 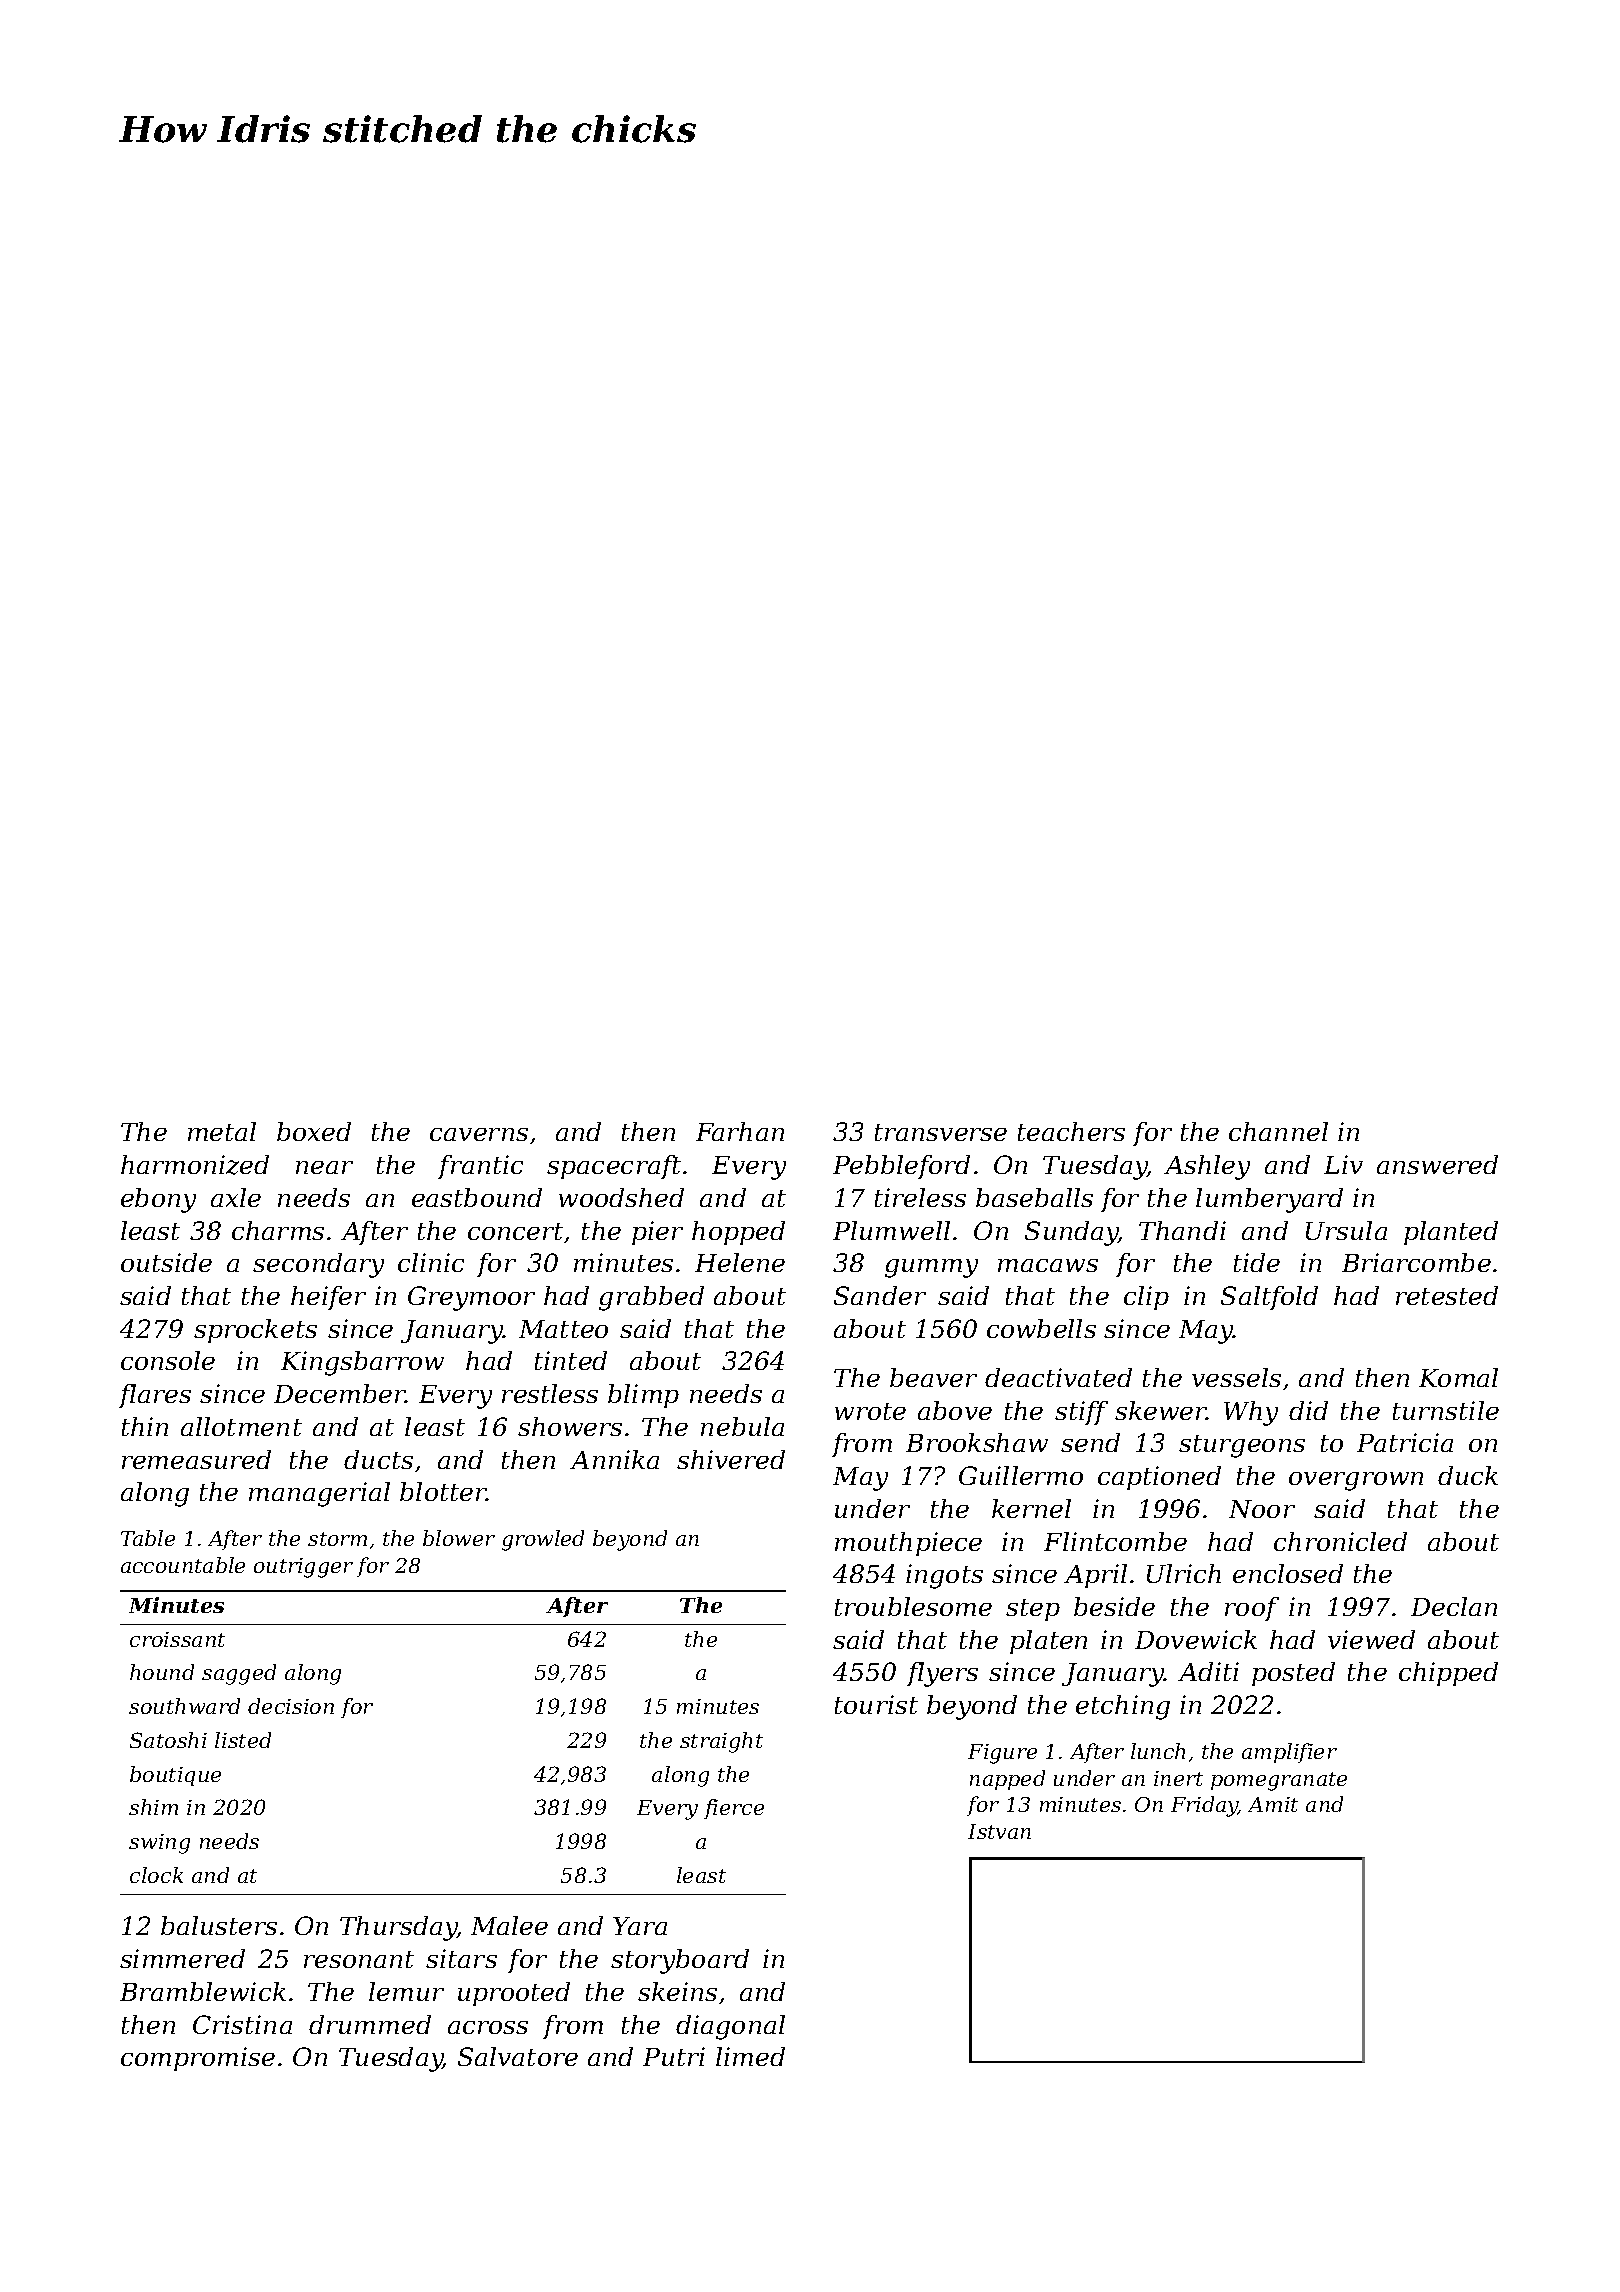 What do you see at coordinates (731, 1459) in the document?
I see `shivered` at bounding box center [731, 1459].
